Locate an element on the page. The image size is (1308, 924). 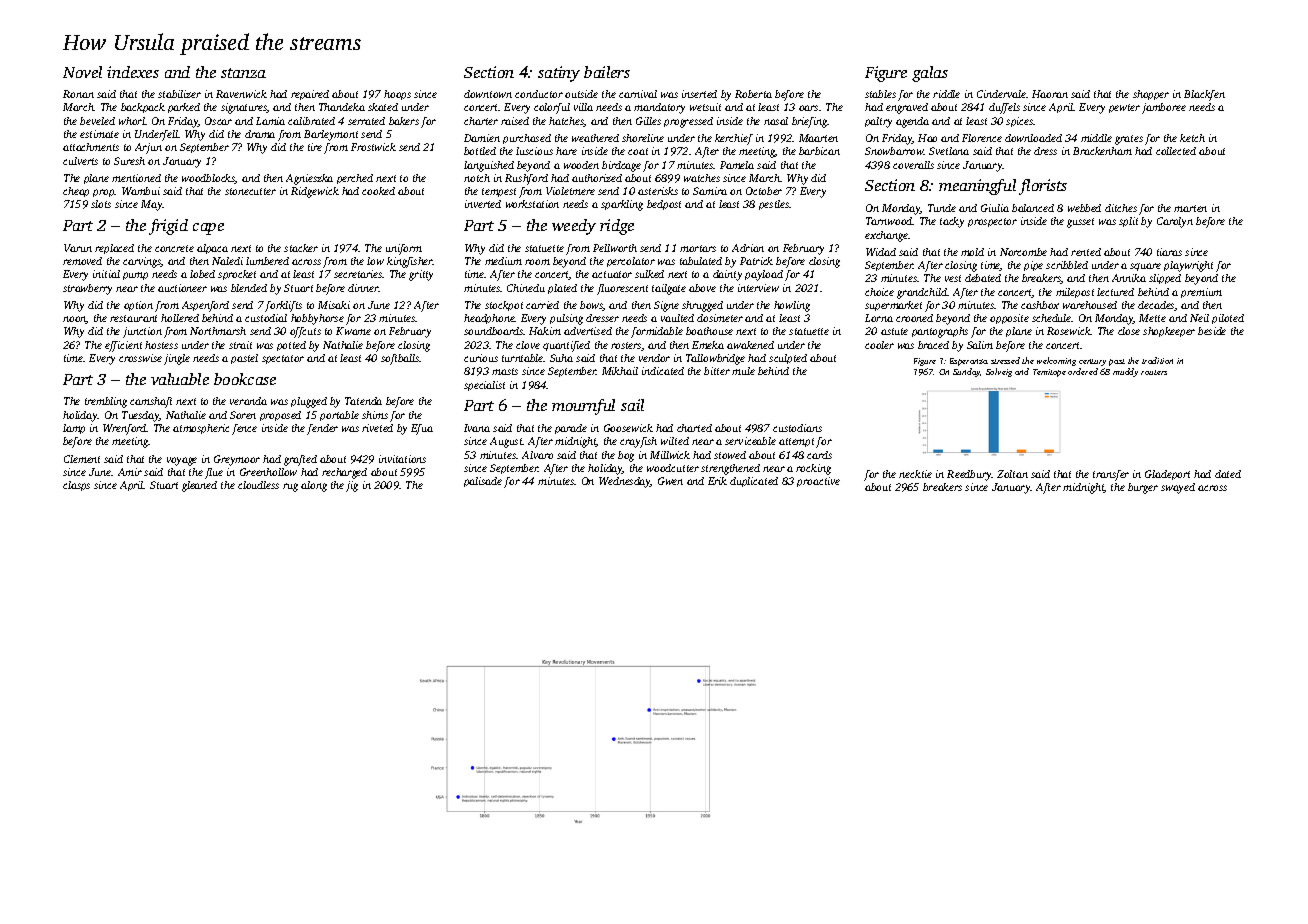
stanza is located at coordinates (243, 73).
